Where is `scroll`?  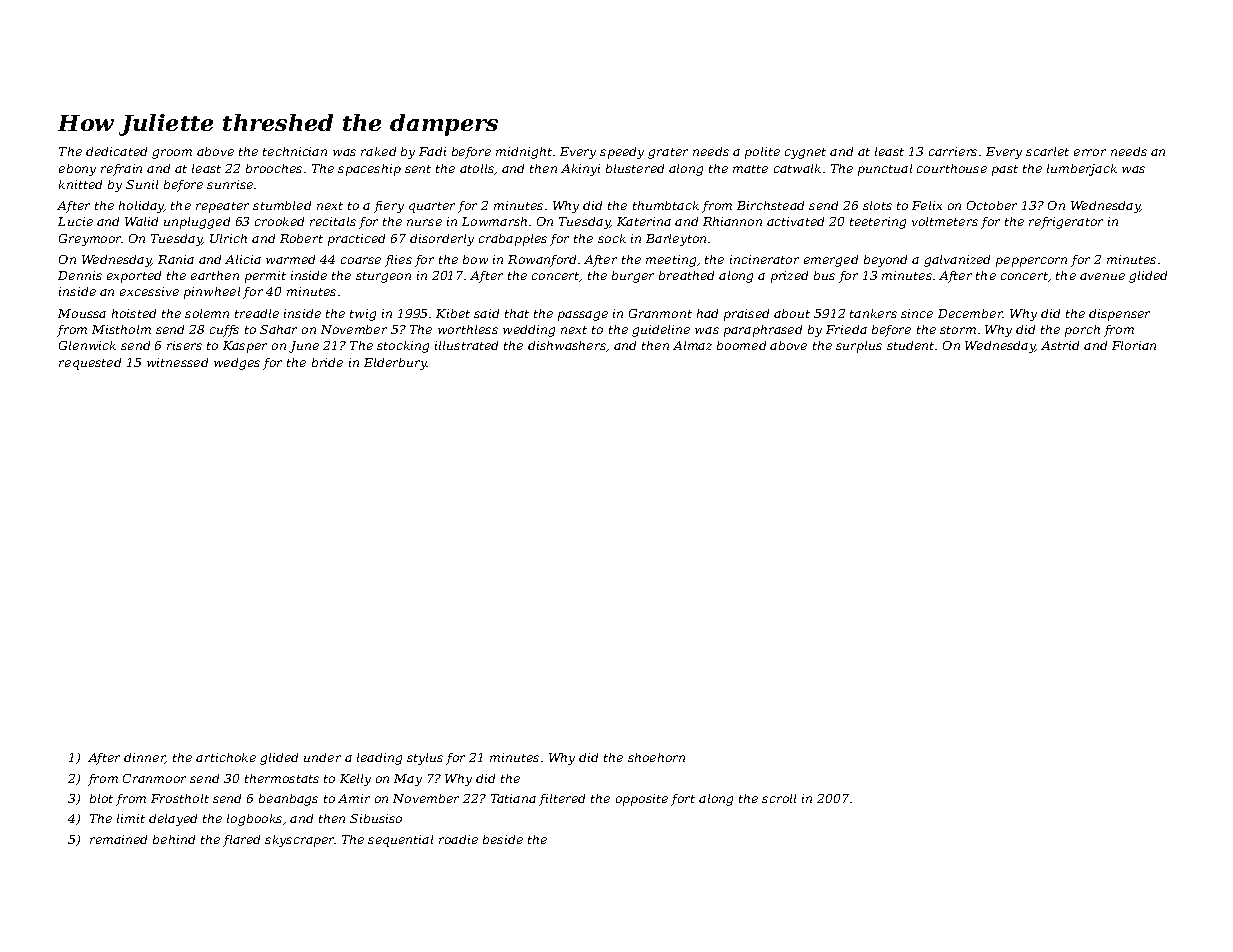
scroll is located at coordinates (779, 798).
